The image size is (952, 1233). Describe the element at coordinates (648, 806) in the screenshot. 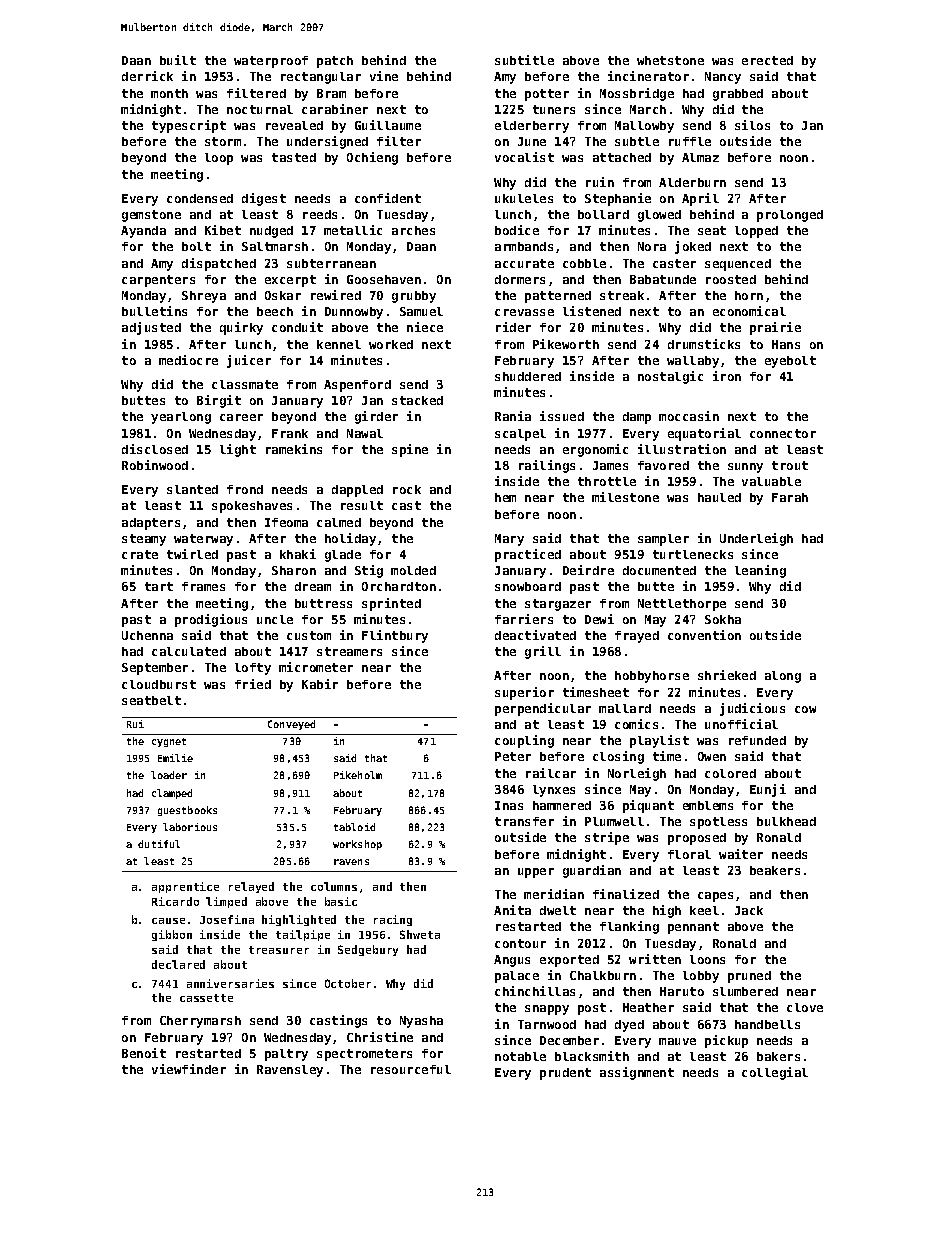

I see `piquant` at that location.
